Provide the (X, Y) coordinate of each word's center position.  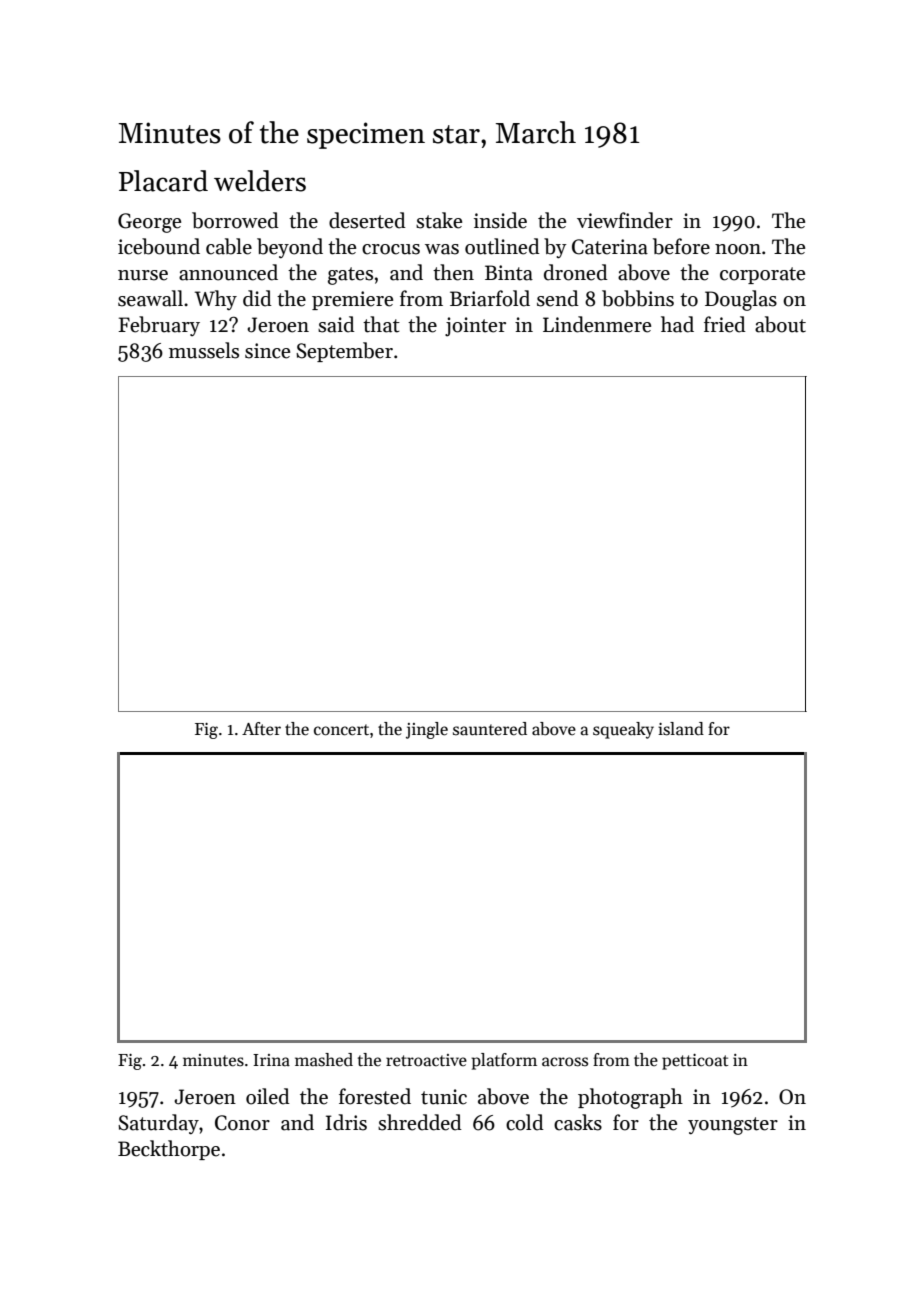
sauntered (490, 729)
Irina (271, 1060)
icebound (159, 246)
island (681, 729)
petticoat (695, 1062)
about (780, 324)
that (381, 324)
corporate (762, 275)
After (261, 728)
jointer (475, 327)
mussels (204, 350)
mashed (324, 1060)
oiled (268, 1096)
